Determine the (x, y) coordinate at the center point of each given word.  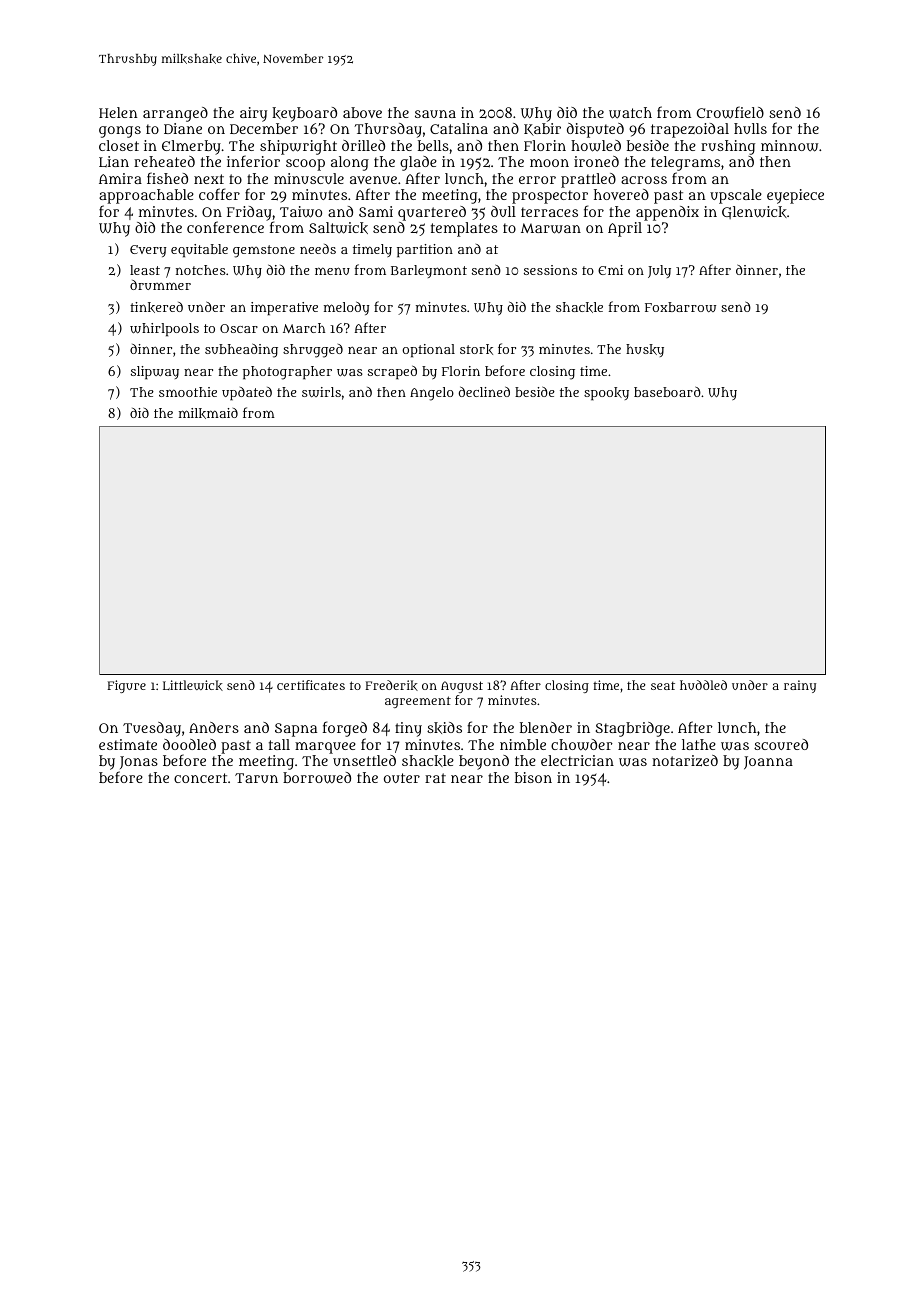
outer (402, 778)
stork (476, 349)
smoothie (188, 392)
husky (645, 350)
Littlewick (193, 685)
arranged (175, 114)
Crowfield (730, 112)
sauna (435, 114)
